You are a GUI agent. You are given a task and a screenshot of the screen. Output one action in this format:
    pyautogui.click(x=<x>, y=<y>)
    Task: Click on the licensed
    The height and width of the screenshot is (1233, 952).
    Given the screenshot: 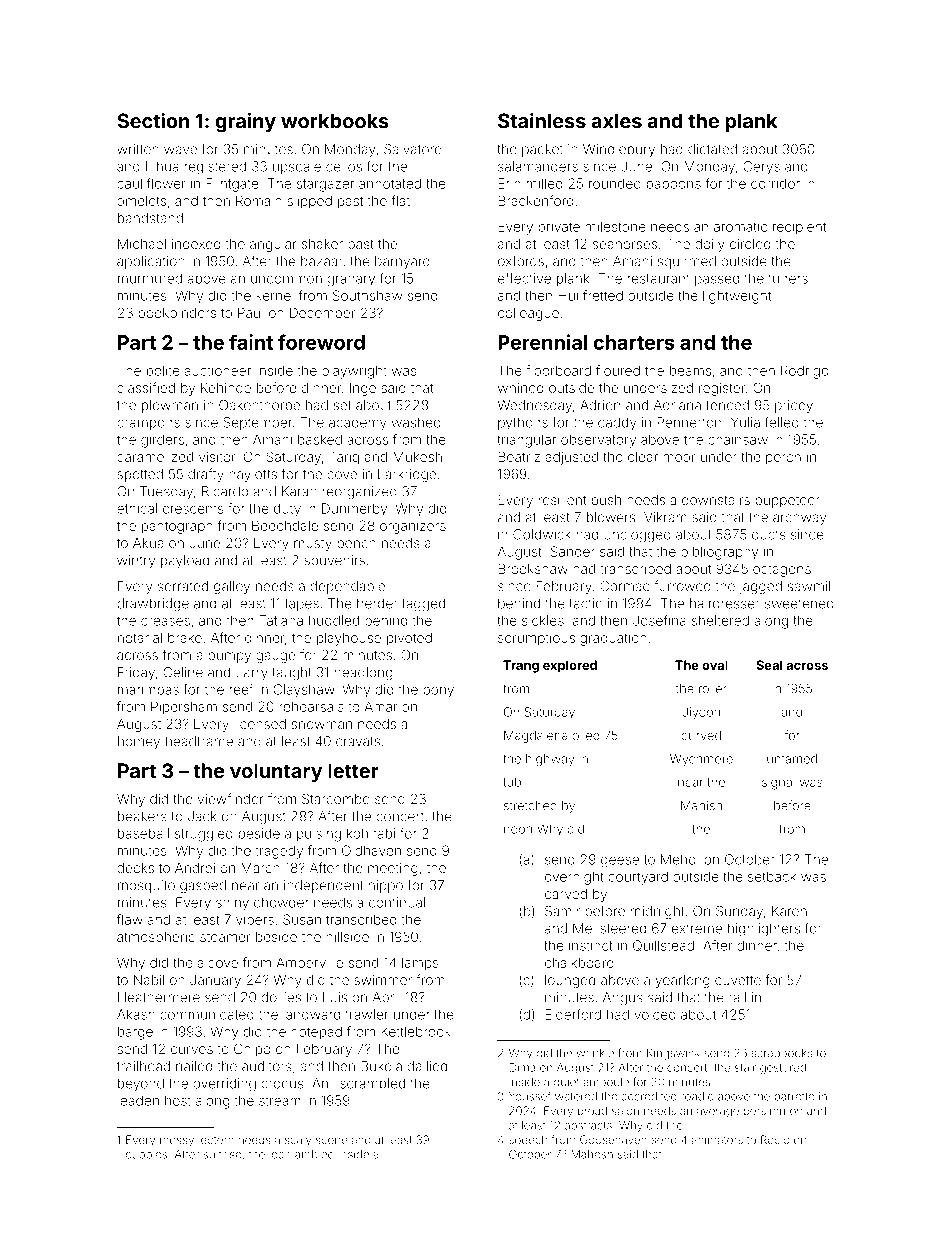 What is the action you would take?
    pyautogui.click(x=260, y=724)
